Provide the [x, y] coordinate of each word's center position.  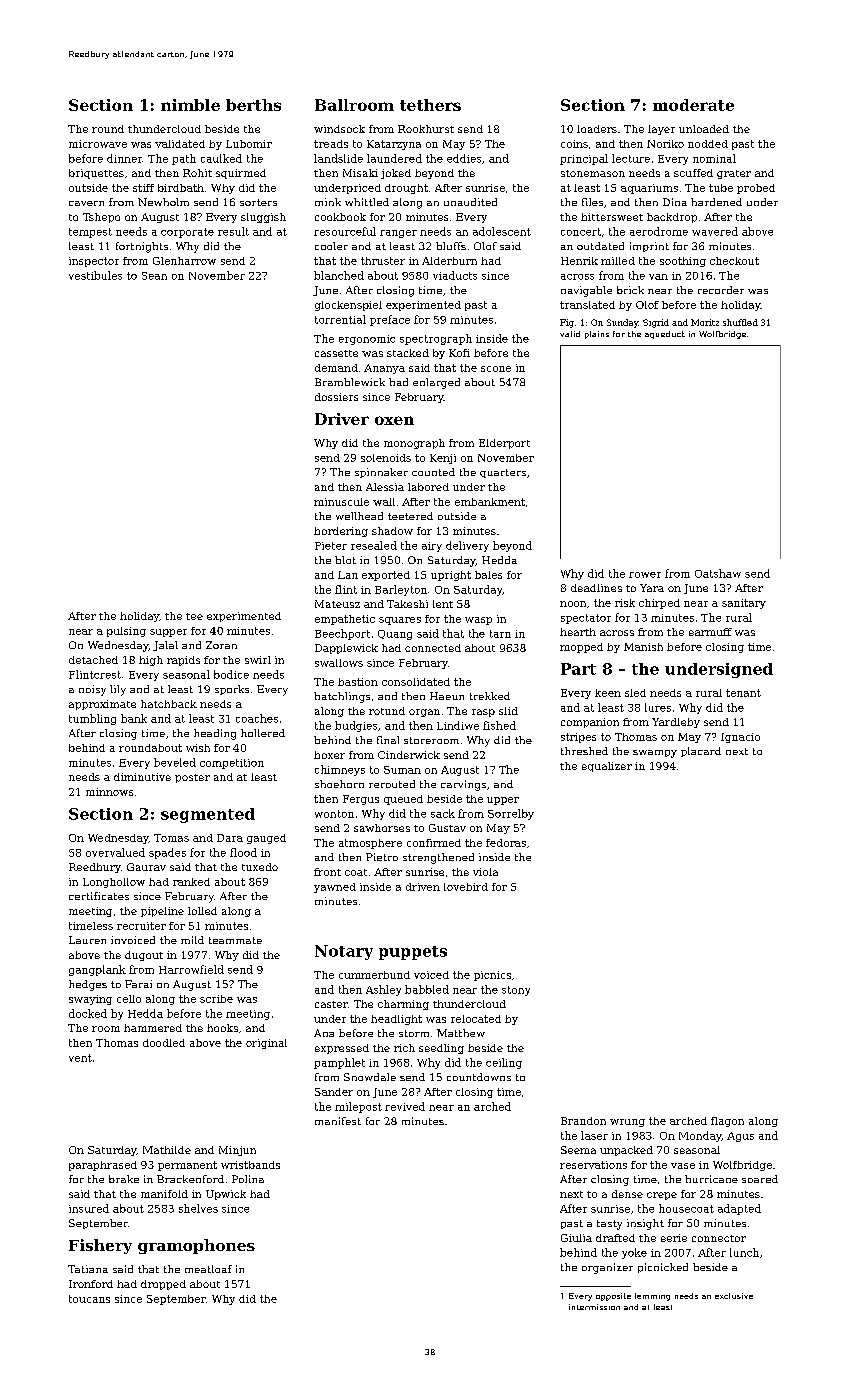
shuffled [740, 322]
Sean [154, 276]
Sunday [622, 323]
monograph [414, 444]
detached [93, 660]
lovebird [466, 887]
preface [390, 320]
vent [80, 1058]
